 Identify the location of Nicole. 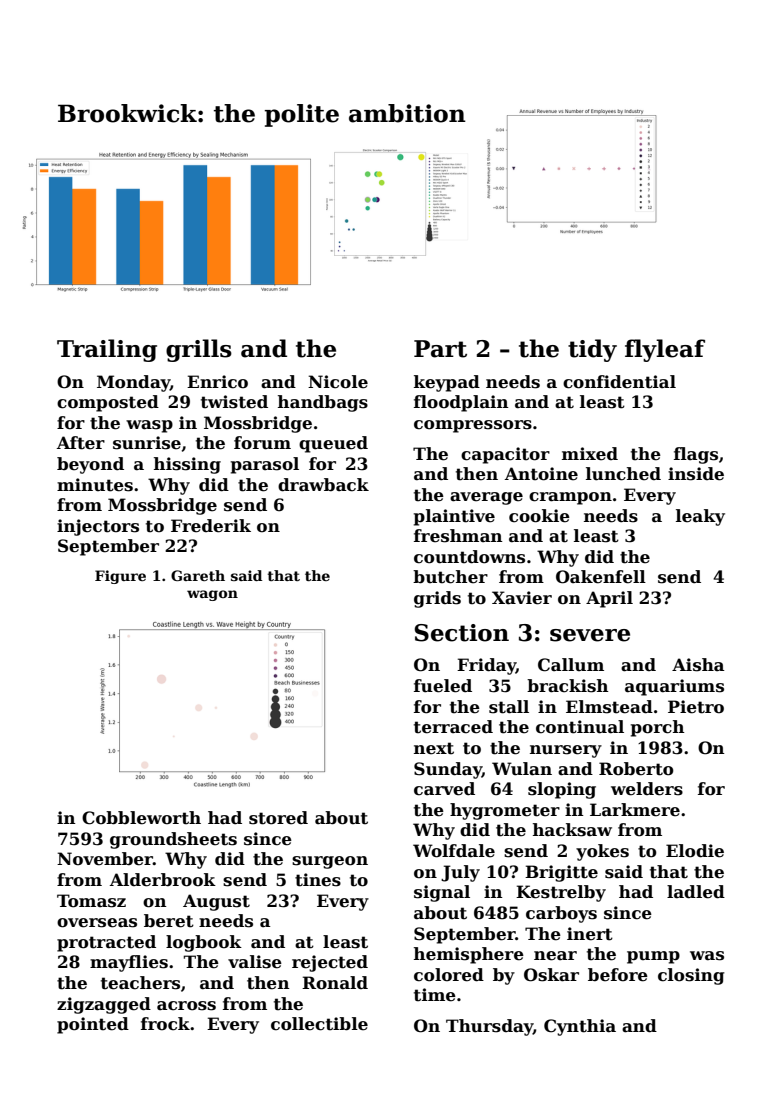
(338, 382).
